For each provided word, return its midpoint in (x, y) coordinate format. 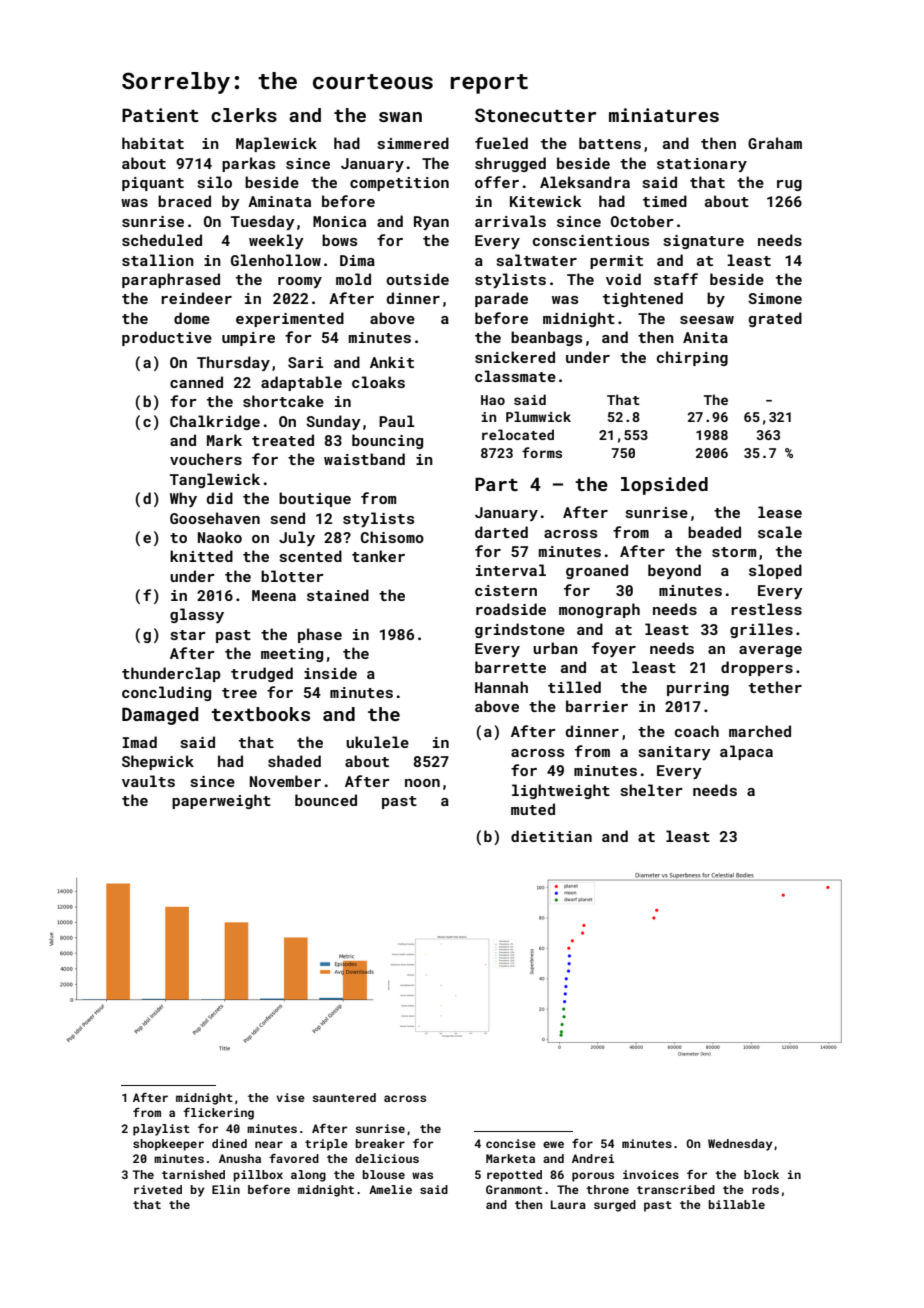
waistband (364, 459)
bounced (326, 800)
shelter (652, 790)
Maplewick (276, 144)
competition (399, 184)
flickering (218, 1114)
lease (780, 512)
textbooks (260, 714)
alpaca (746, 752)
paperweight (221, 801)
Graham (775, 143)
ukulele (377, 742)
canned (196, 382)
